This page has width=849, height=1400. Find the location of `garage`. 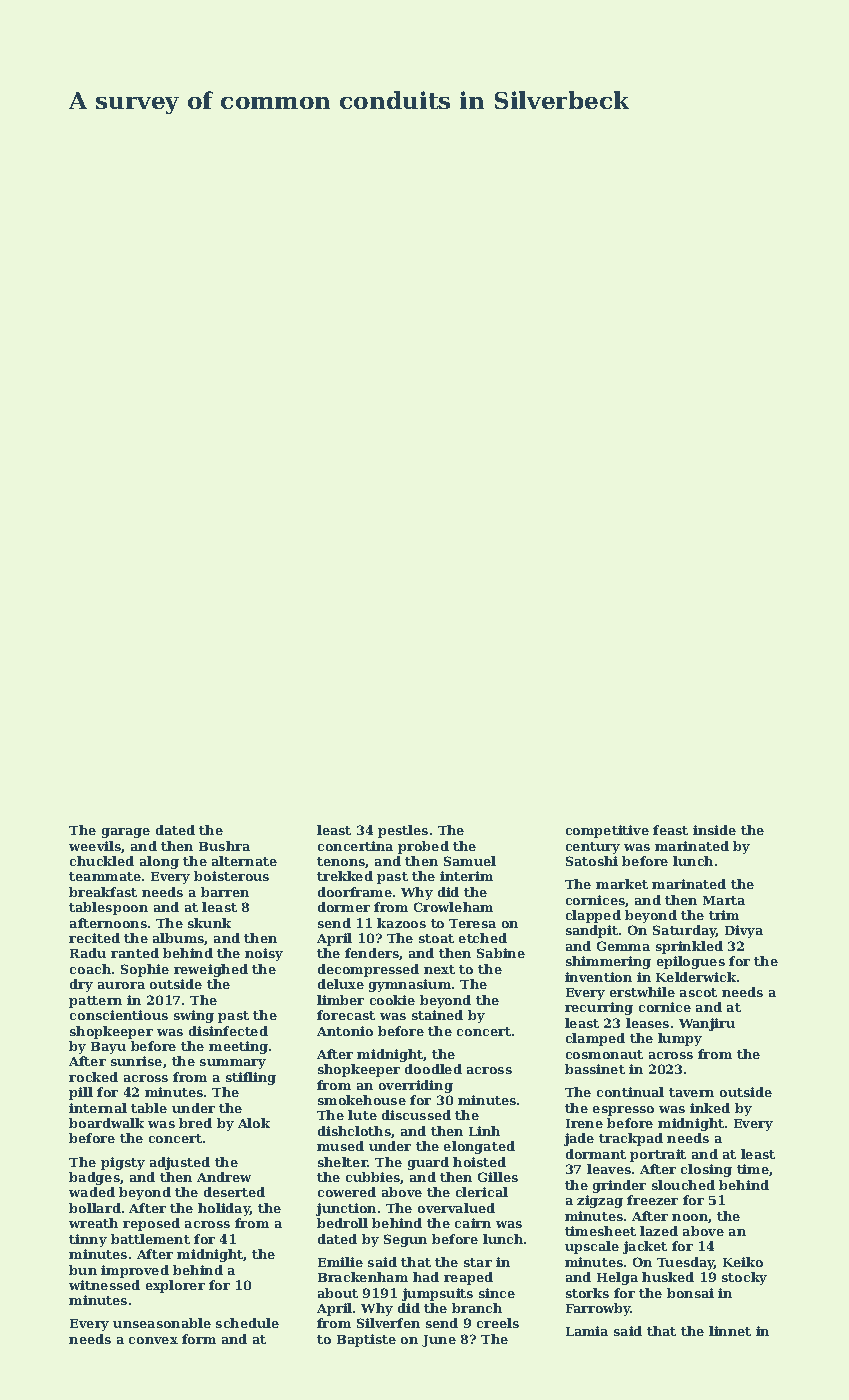

garage is located at coordinates (126, 833).
